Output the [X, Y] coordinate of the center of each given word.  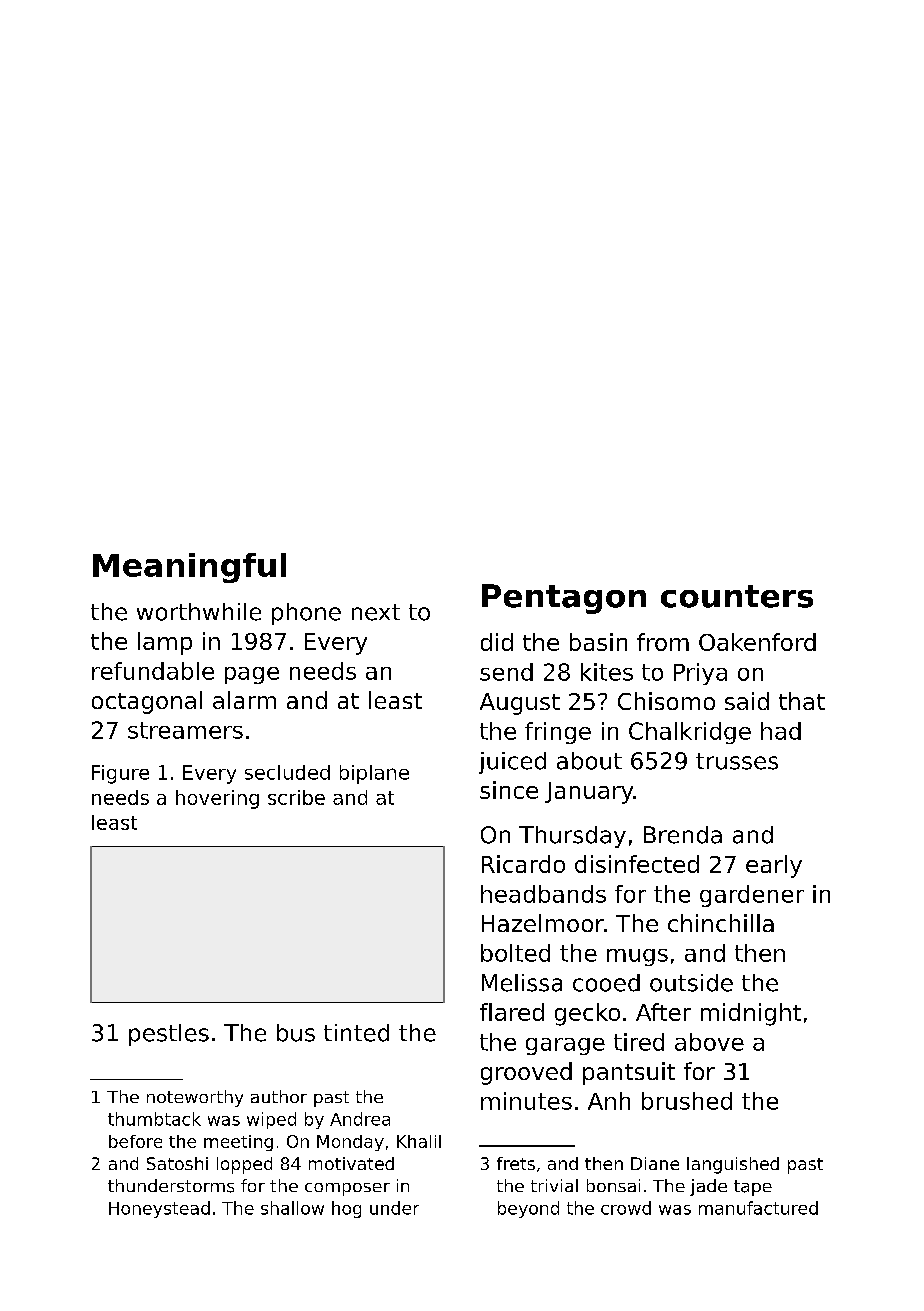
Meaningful [189, 568]
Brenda [683, 835]
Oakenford [757, 642]
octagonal [147, 702]
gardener [752, 896]
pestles [169, 1035]
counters [737, 596]
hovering [217, 799]
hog [346, 1209]
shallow [292, 1208]
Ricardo [523, 864]
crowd [626, 1208]
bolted [515, 953]
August [520, 704]
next [376, 612]
